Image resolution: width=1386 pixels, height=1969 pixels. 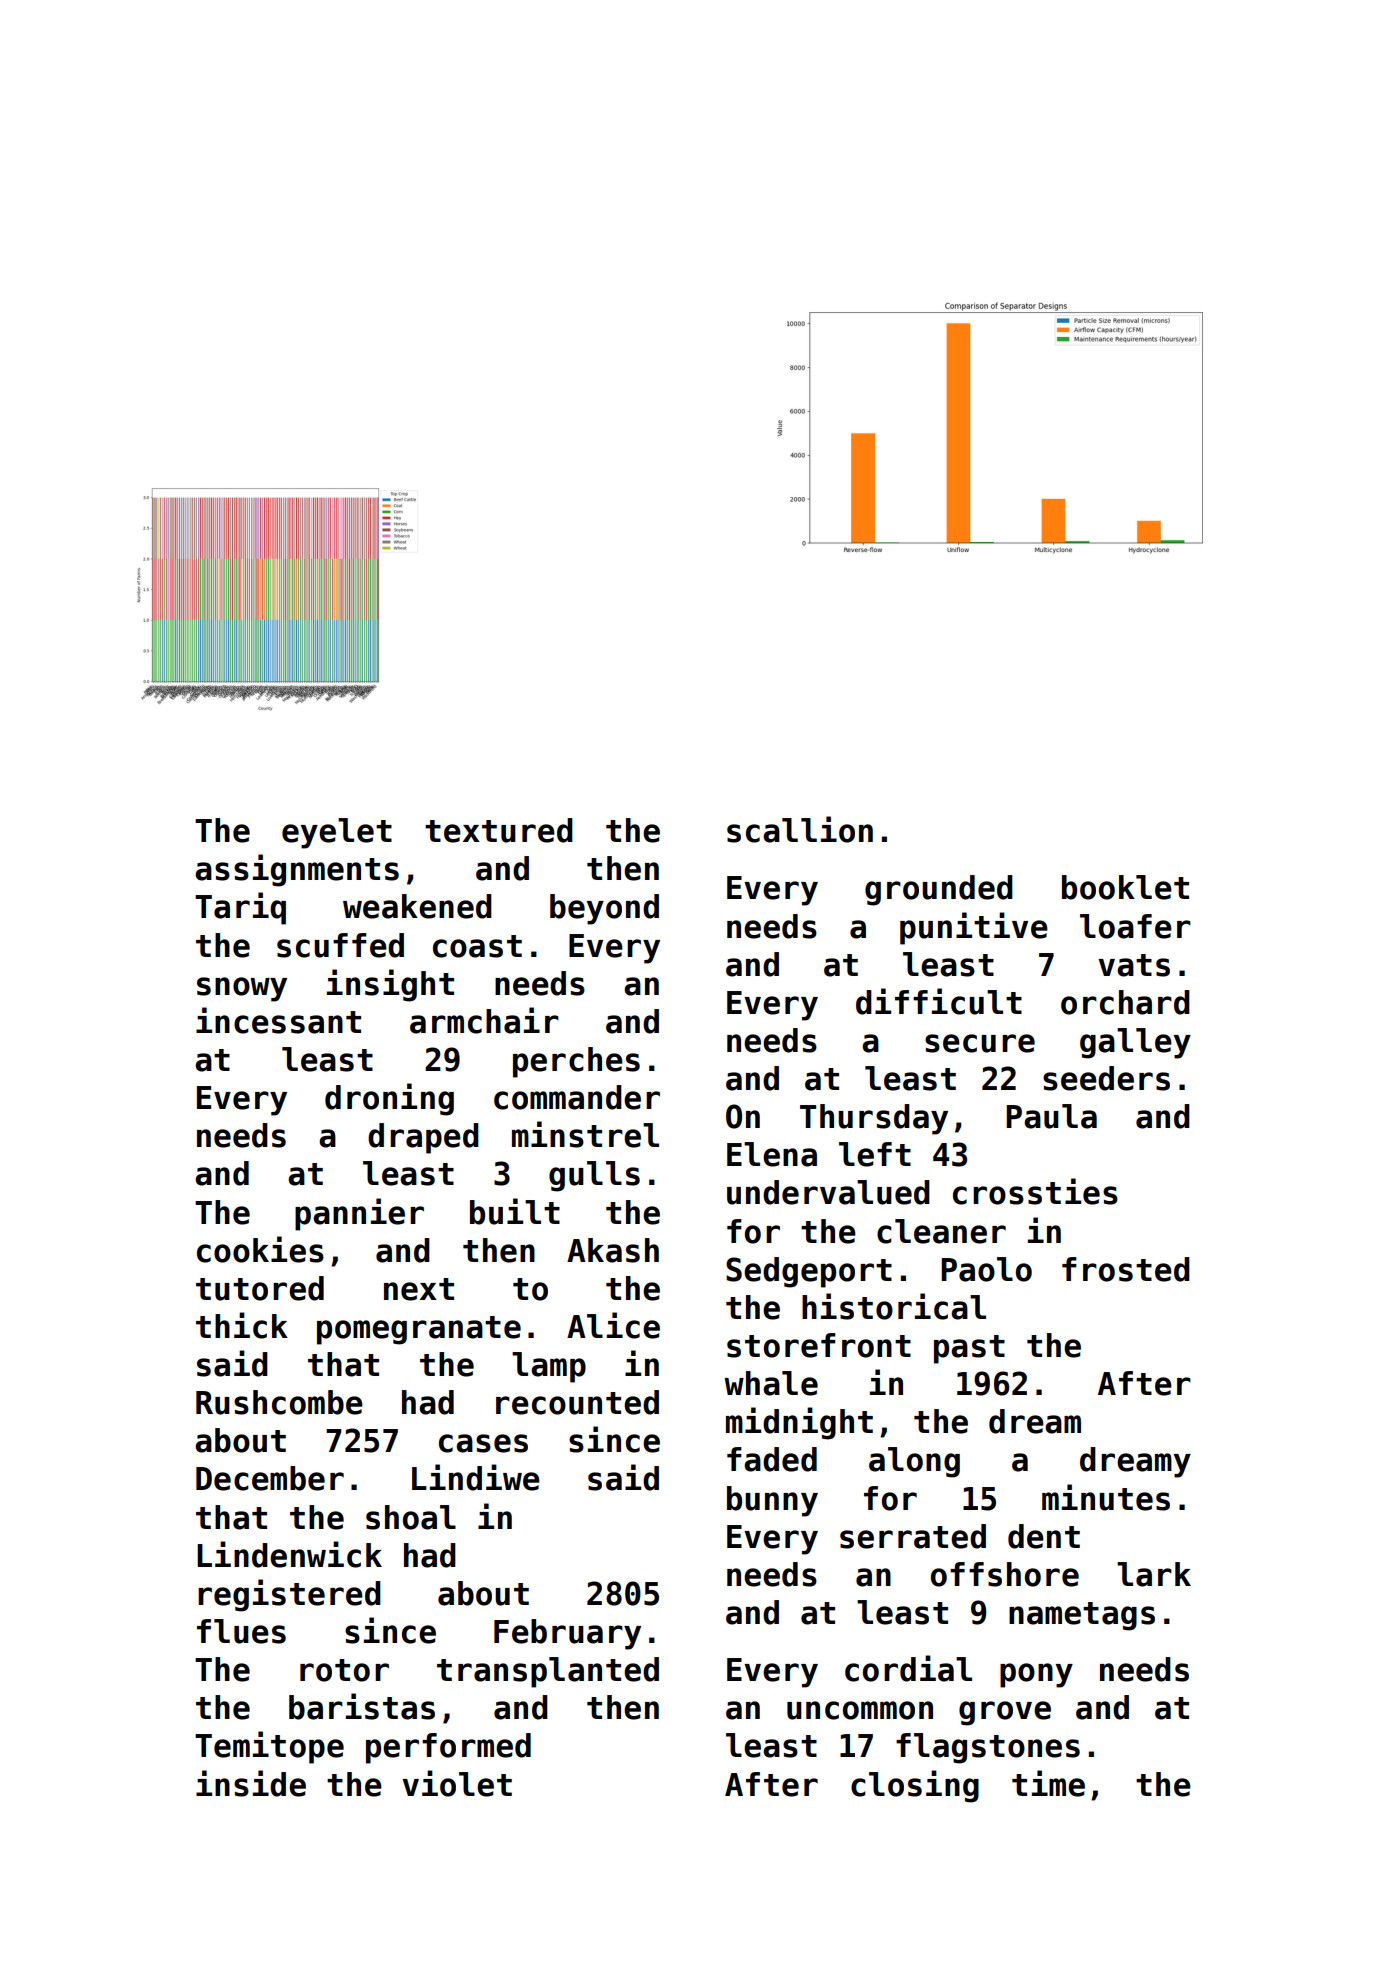 I want to click on violet, so click(x=457, y=1783).
